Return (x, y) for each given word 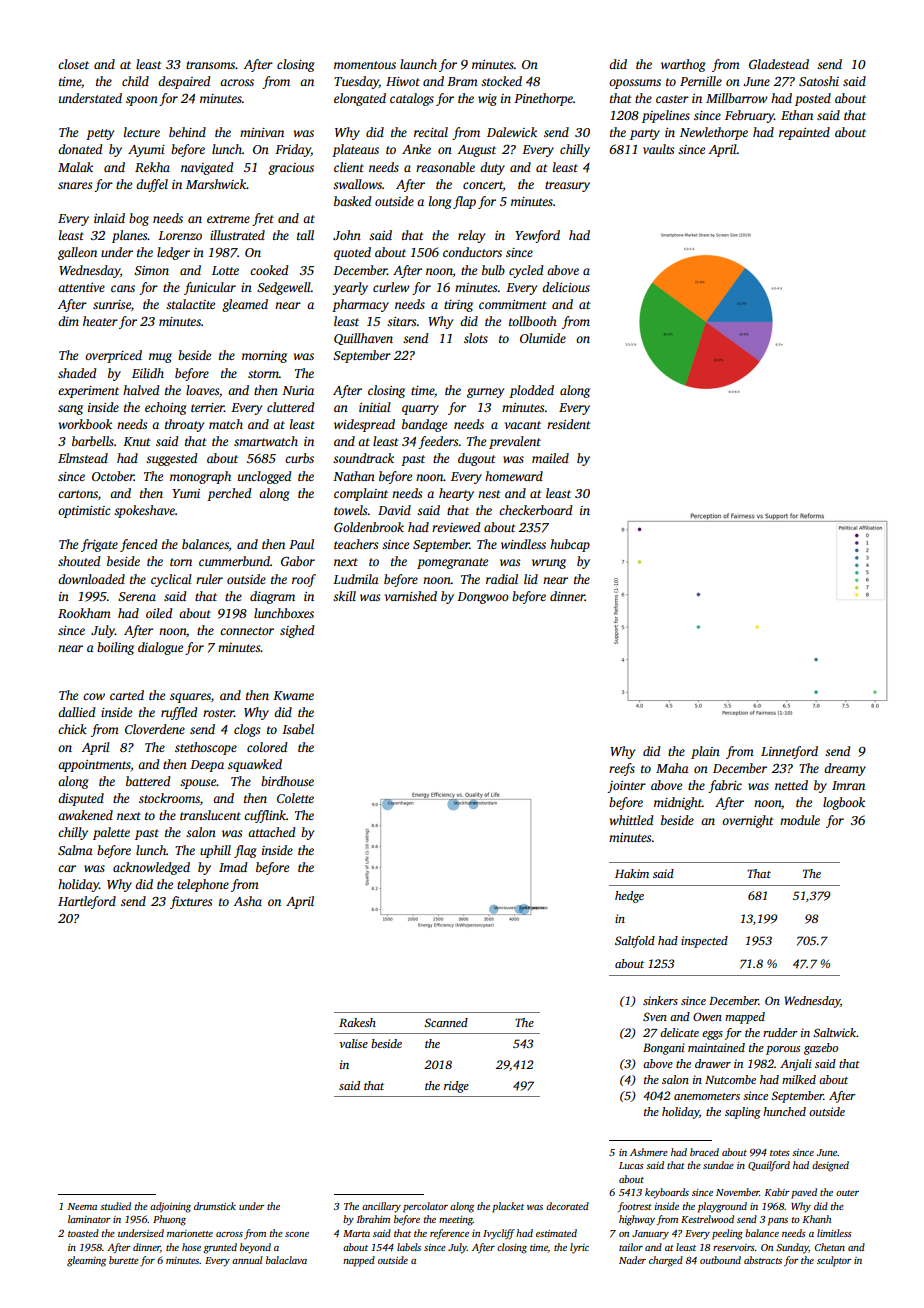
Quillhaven (363, 339)
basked (353, 201)
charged (666, 1261)
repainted (804, 133)
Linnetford (789, 752)
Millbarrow (737, 98)
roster (218, 713)
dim (68, 321)
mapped (745, 1018)
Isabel (298, 729)
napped (359, 1261)
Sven (655, 1016)
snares (75, 185)
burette (124, 1260)
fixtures (191, 902)
